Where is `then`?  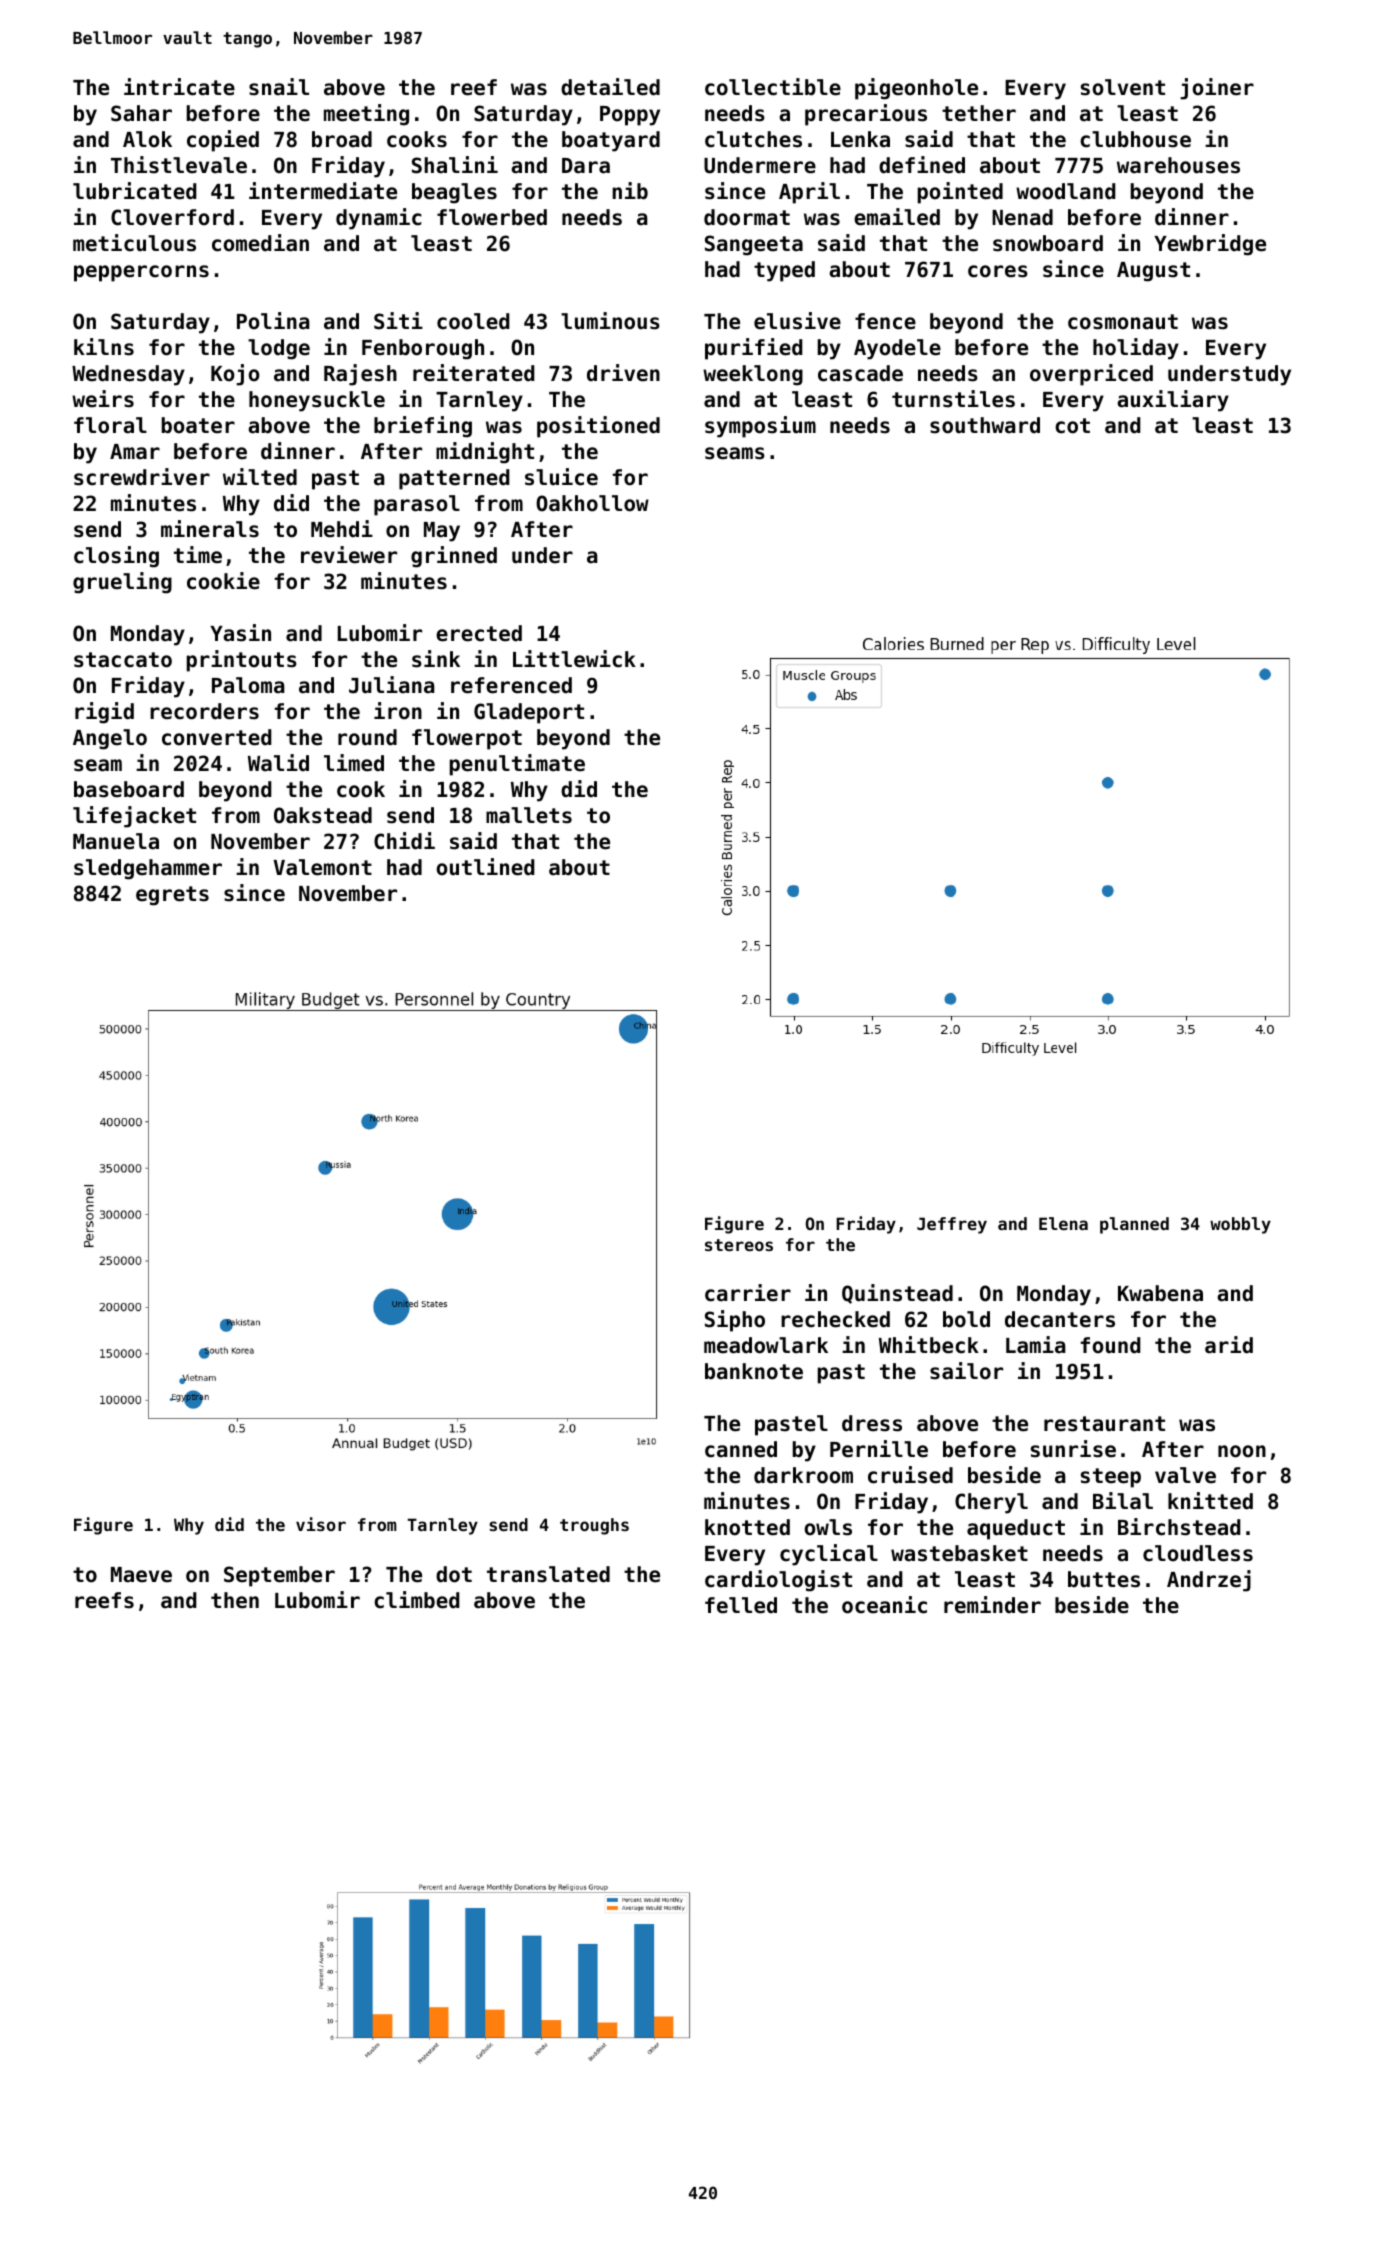
then is located at coordinates (235, 1600).
